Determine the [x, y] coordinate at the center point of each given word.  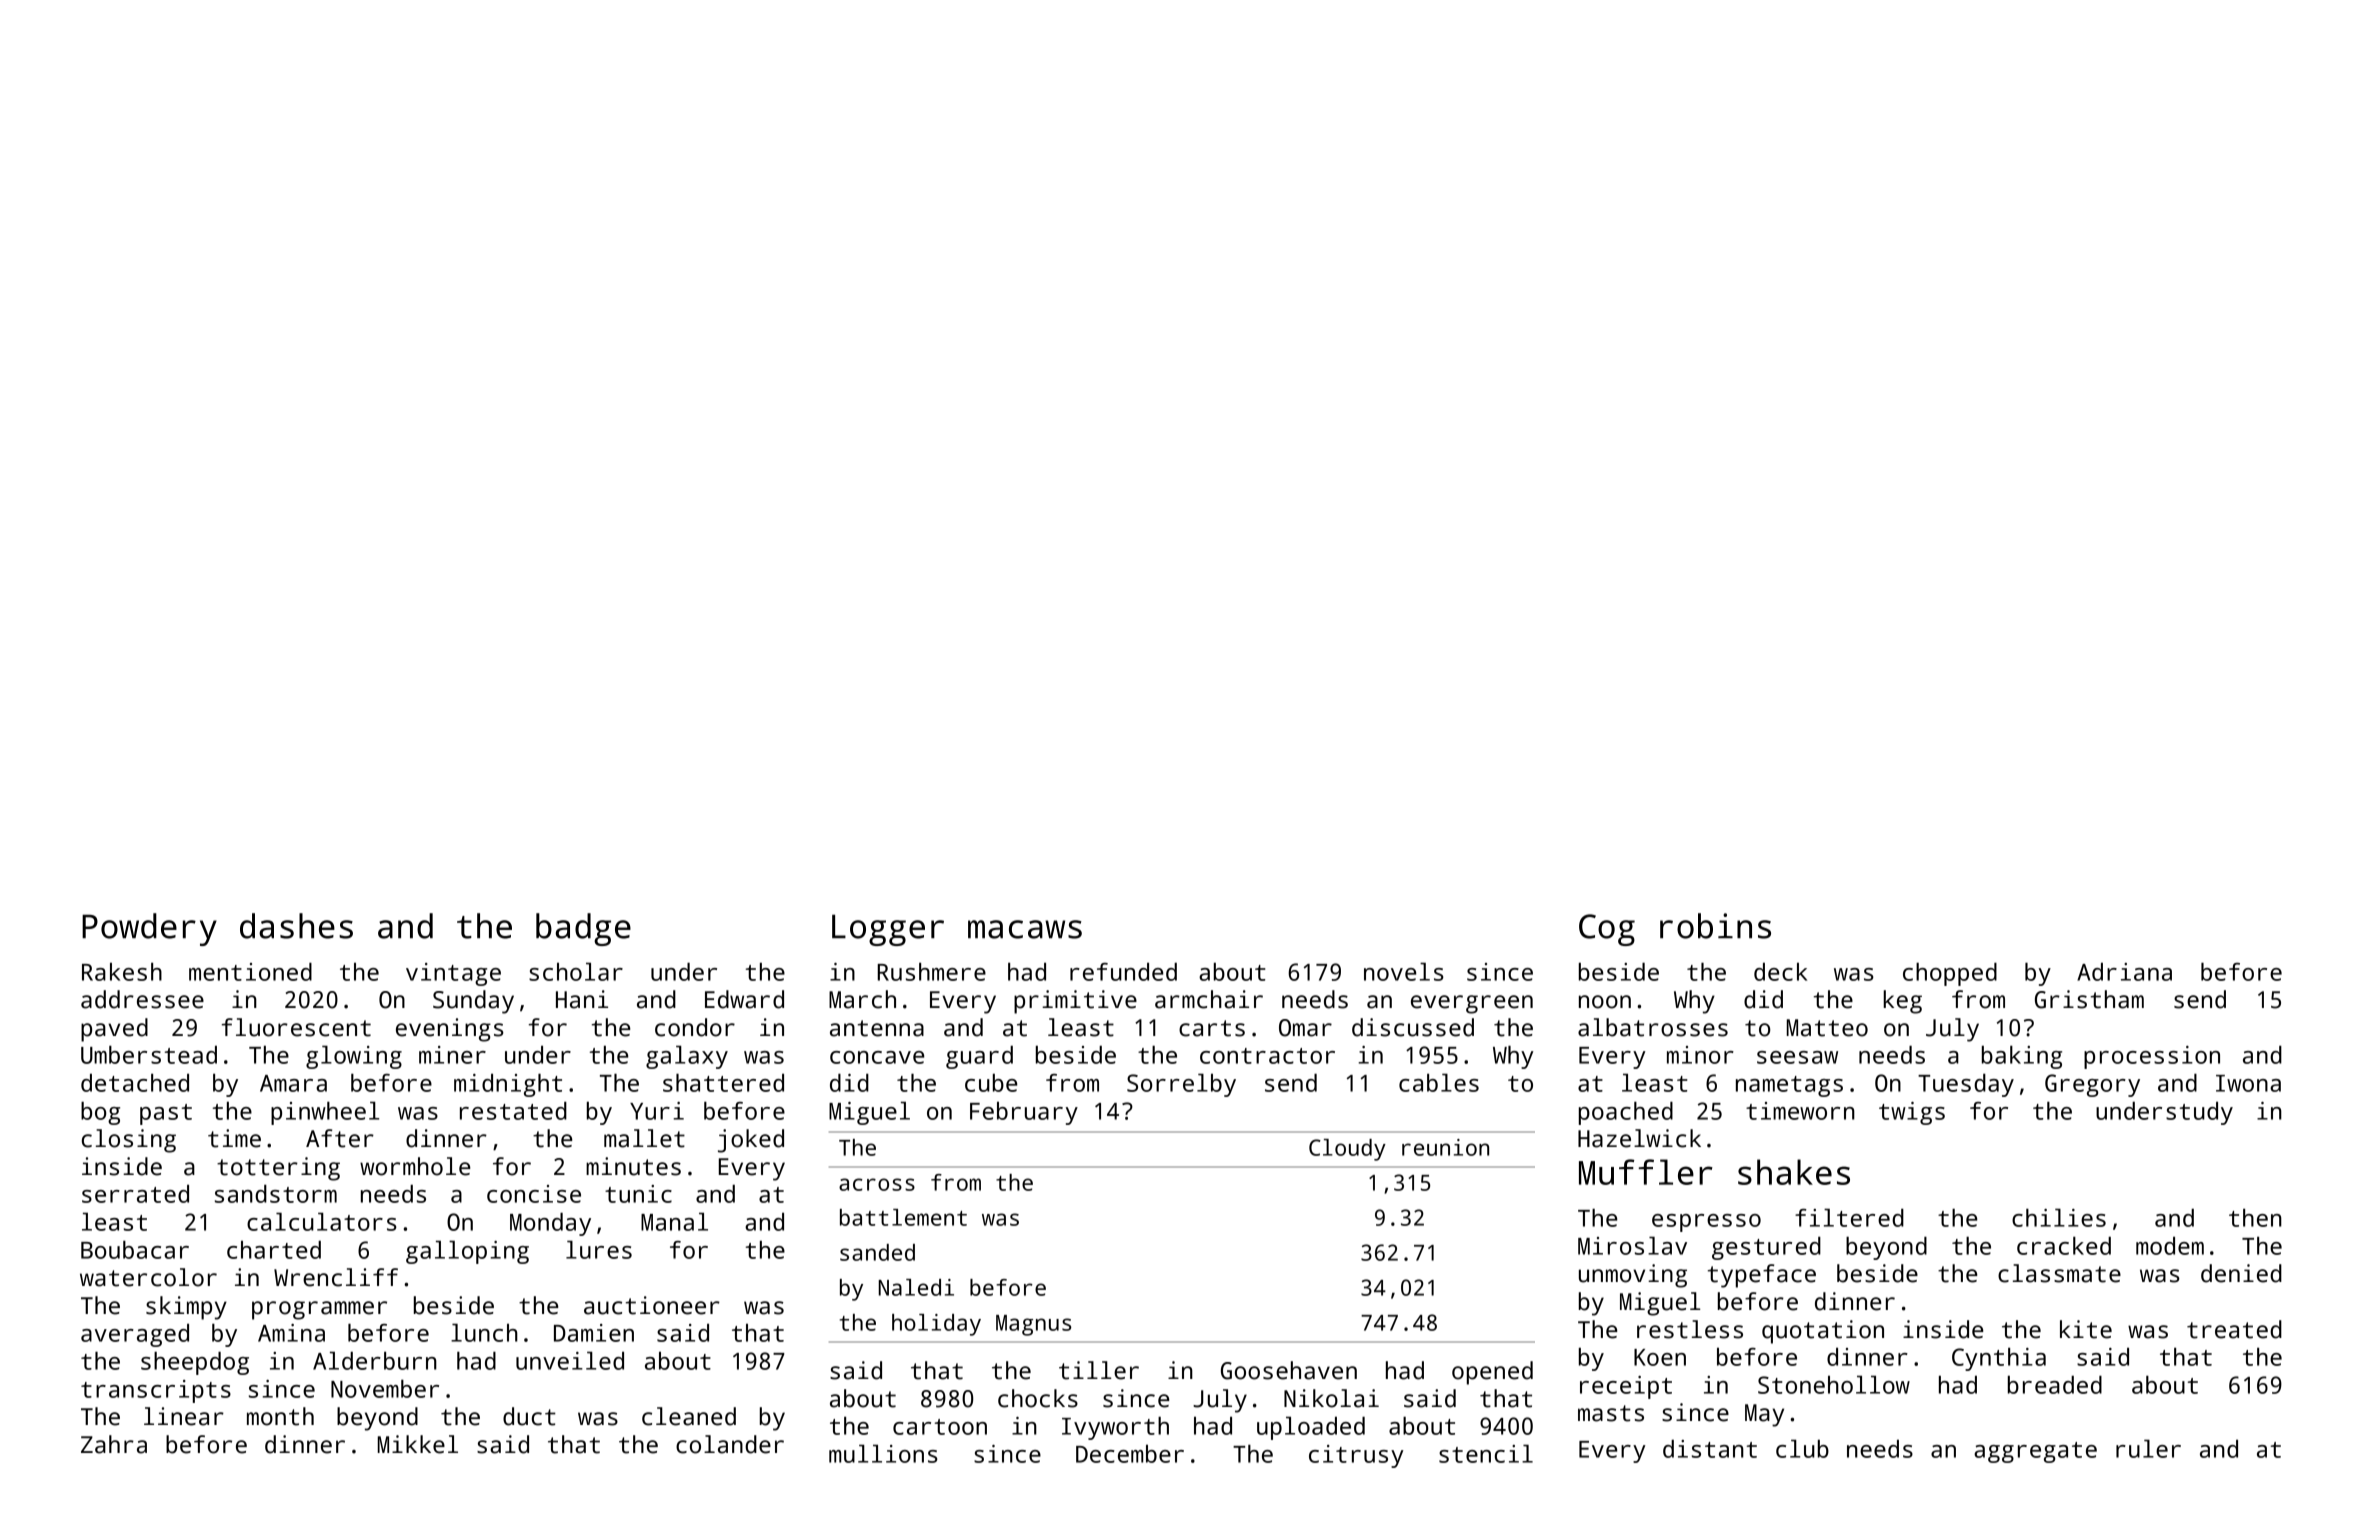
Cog [1607, 930]
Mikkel [418, 1444]
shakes [1794, 1172]
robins [1715, 926]
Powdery [149, 929]
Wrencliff [336, 1277]
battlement [903, 1217]
